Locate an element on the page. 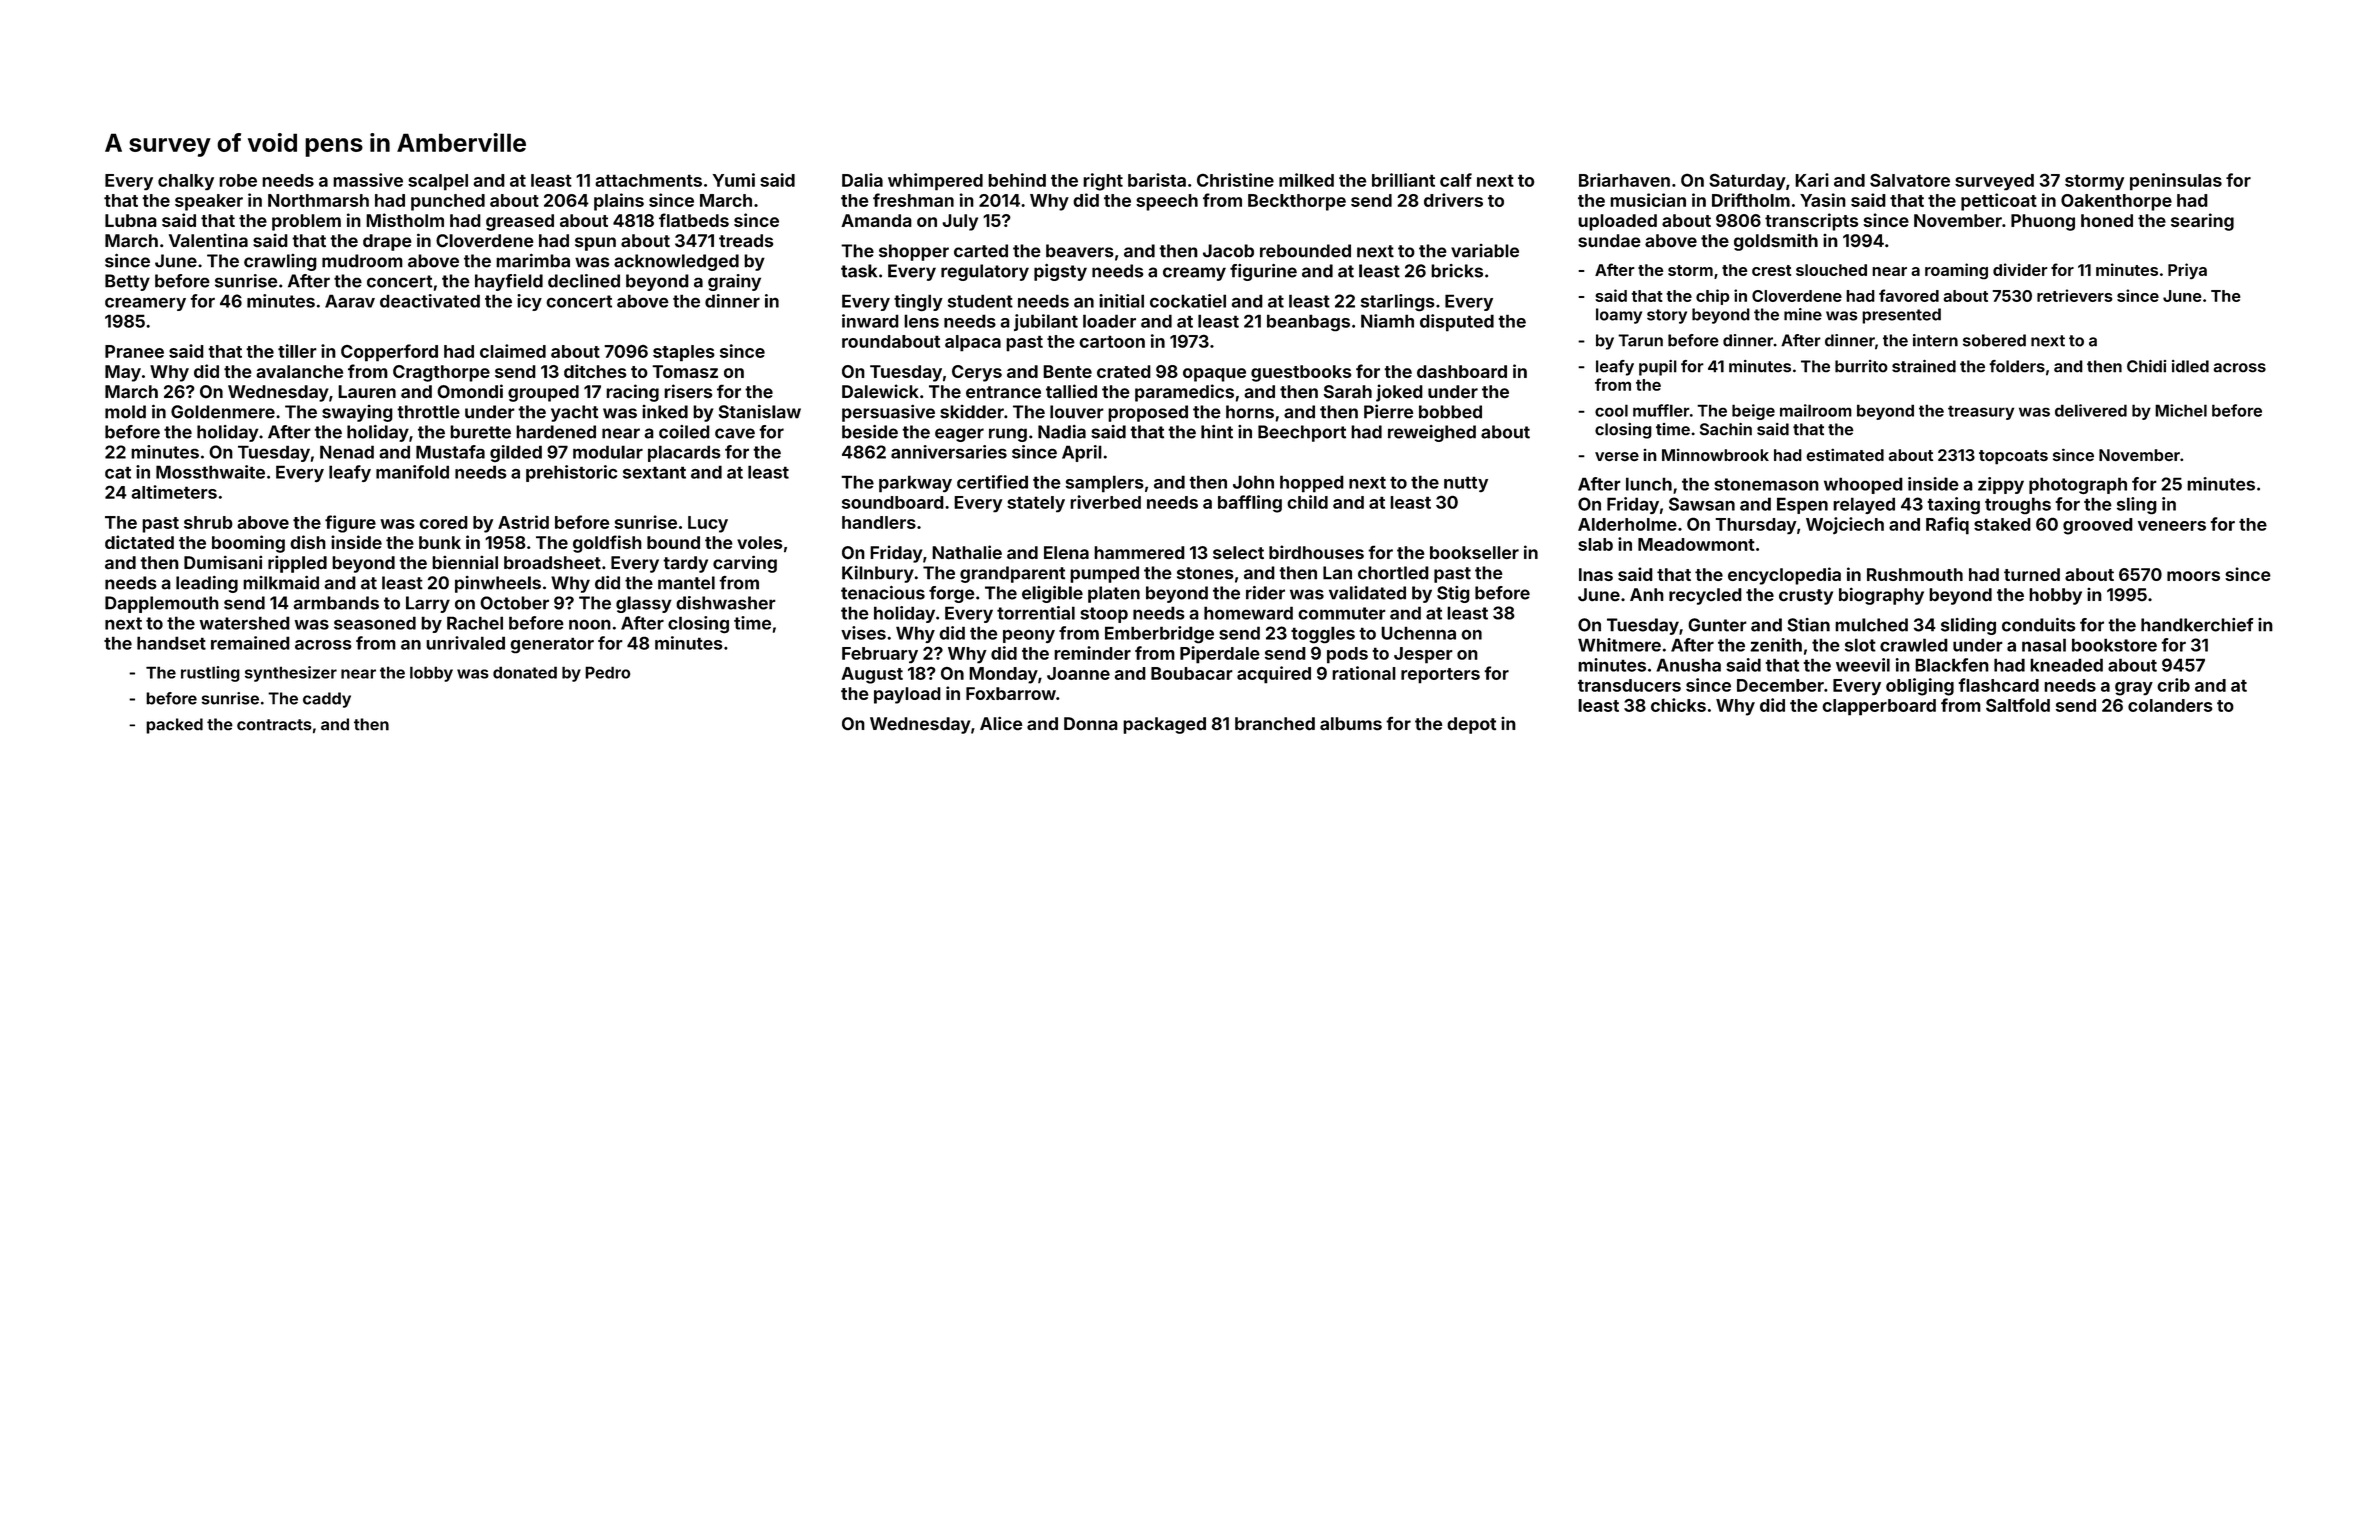 The image size is (2380, 1540). robe is located at coordinates (238, 180).
